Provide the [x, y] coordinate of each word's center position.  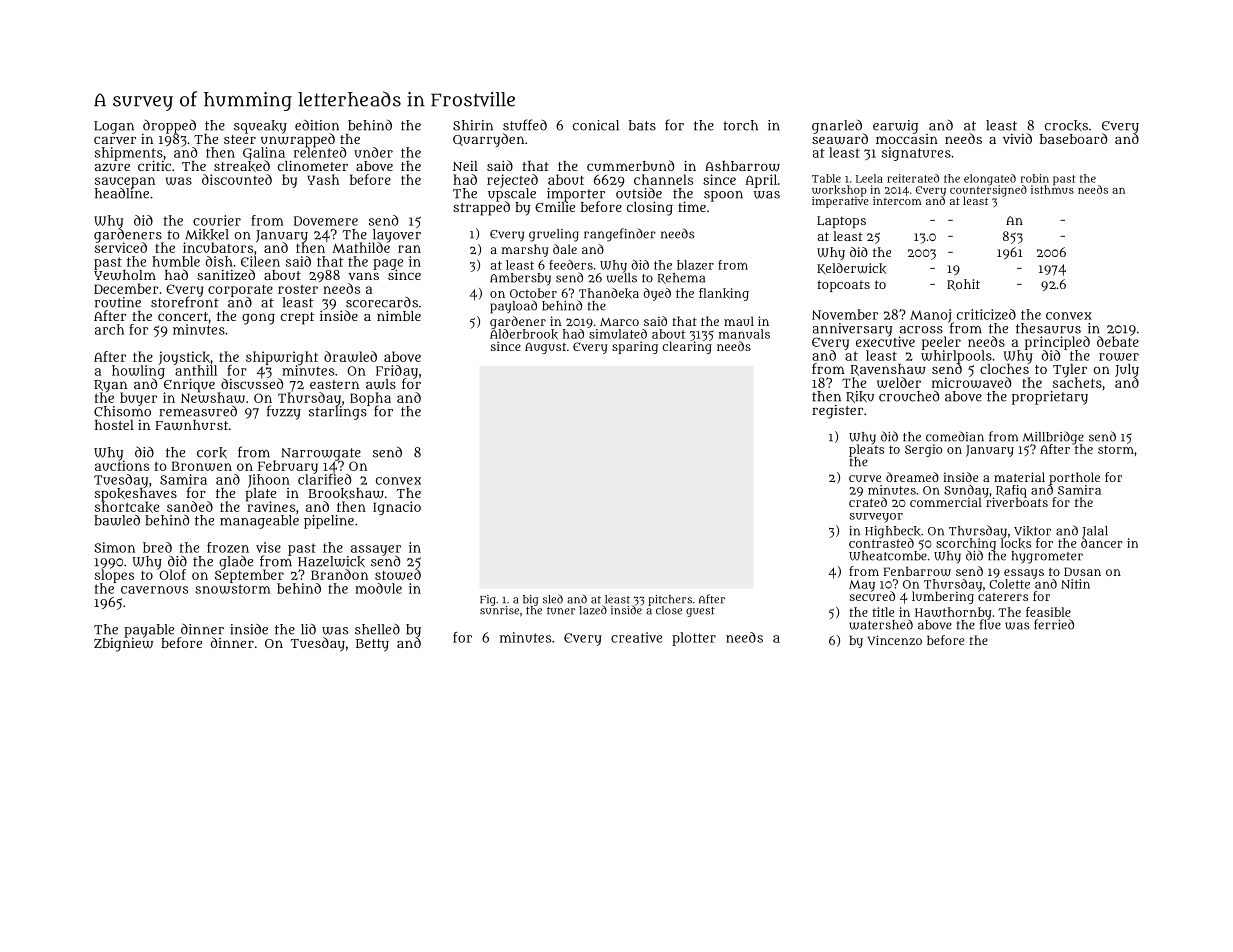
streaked [242, 166]
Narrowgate [321, 454]
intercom [897, 200]
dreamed [912, 477]
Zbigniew [123, 645]
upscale [512, 195]
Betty [372, 645]
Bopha [370, 399]
